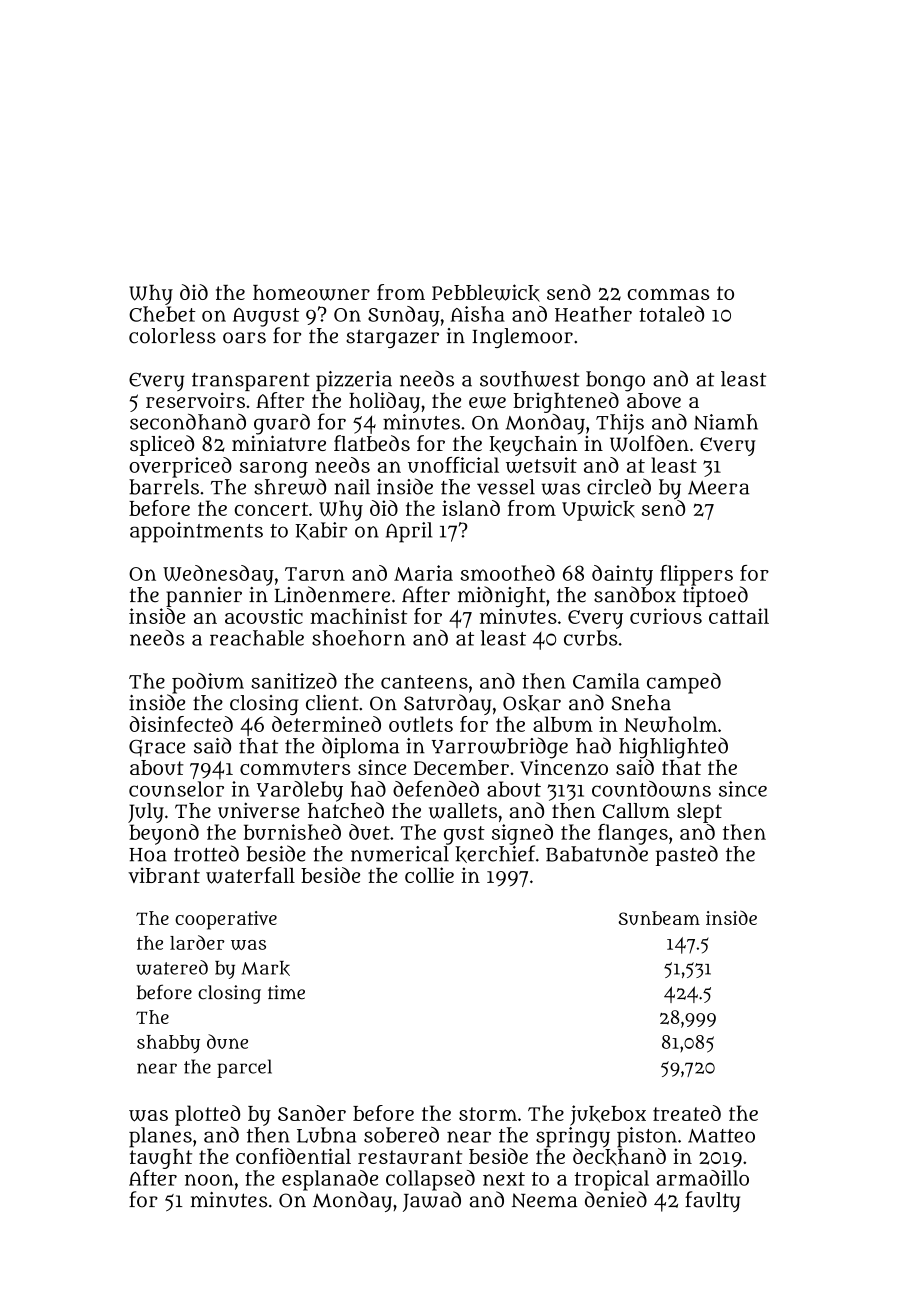  I want to click on signed, so click(522, 834).
